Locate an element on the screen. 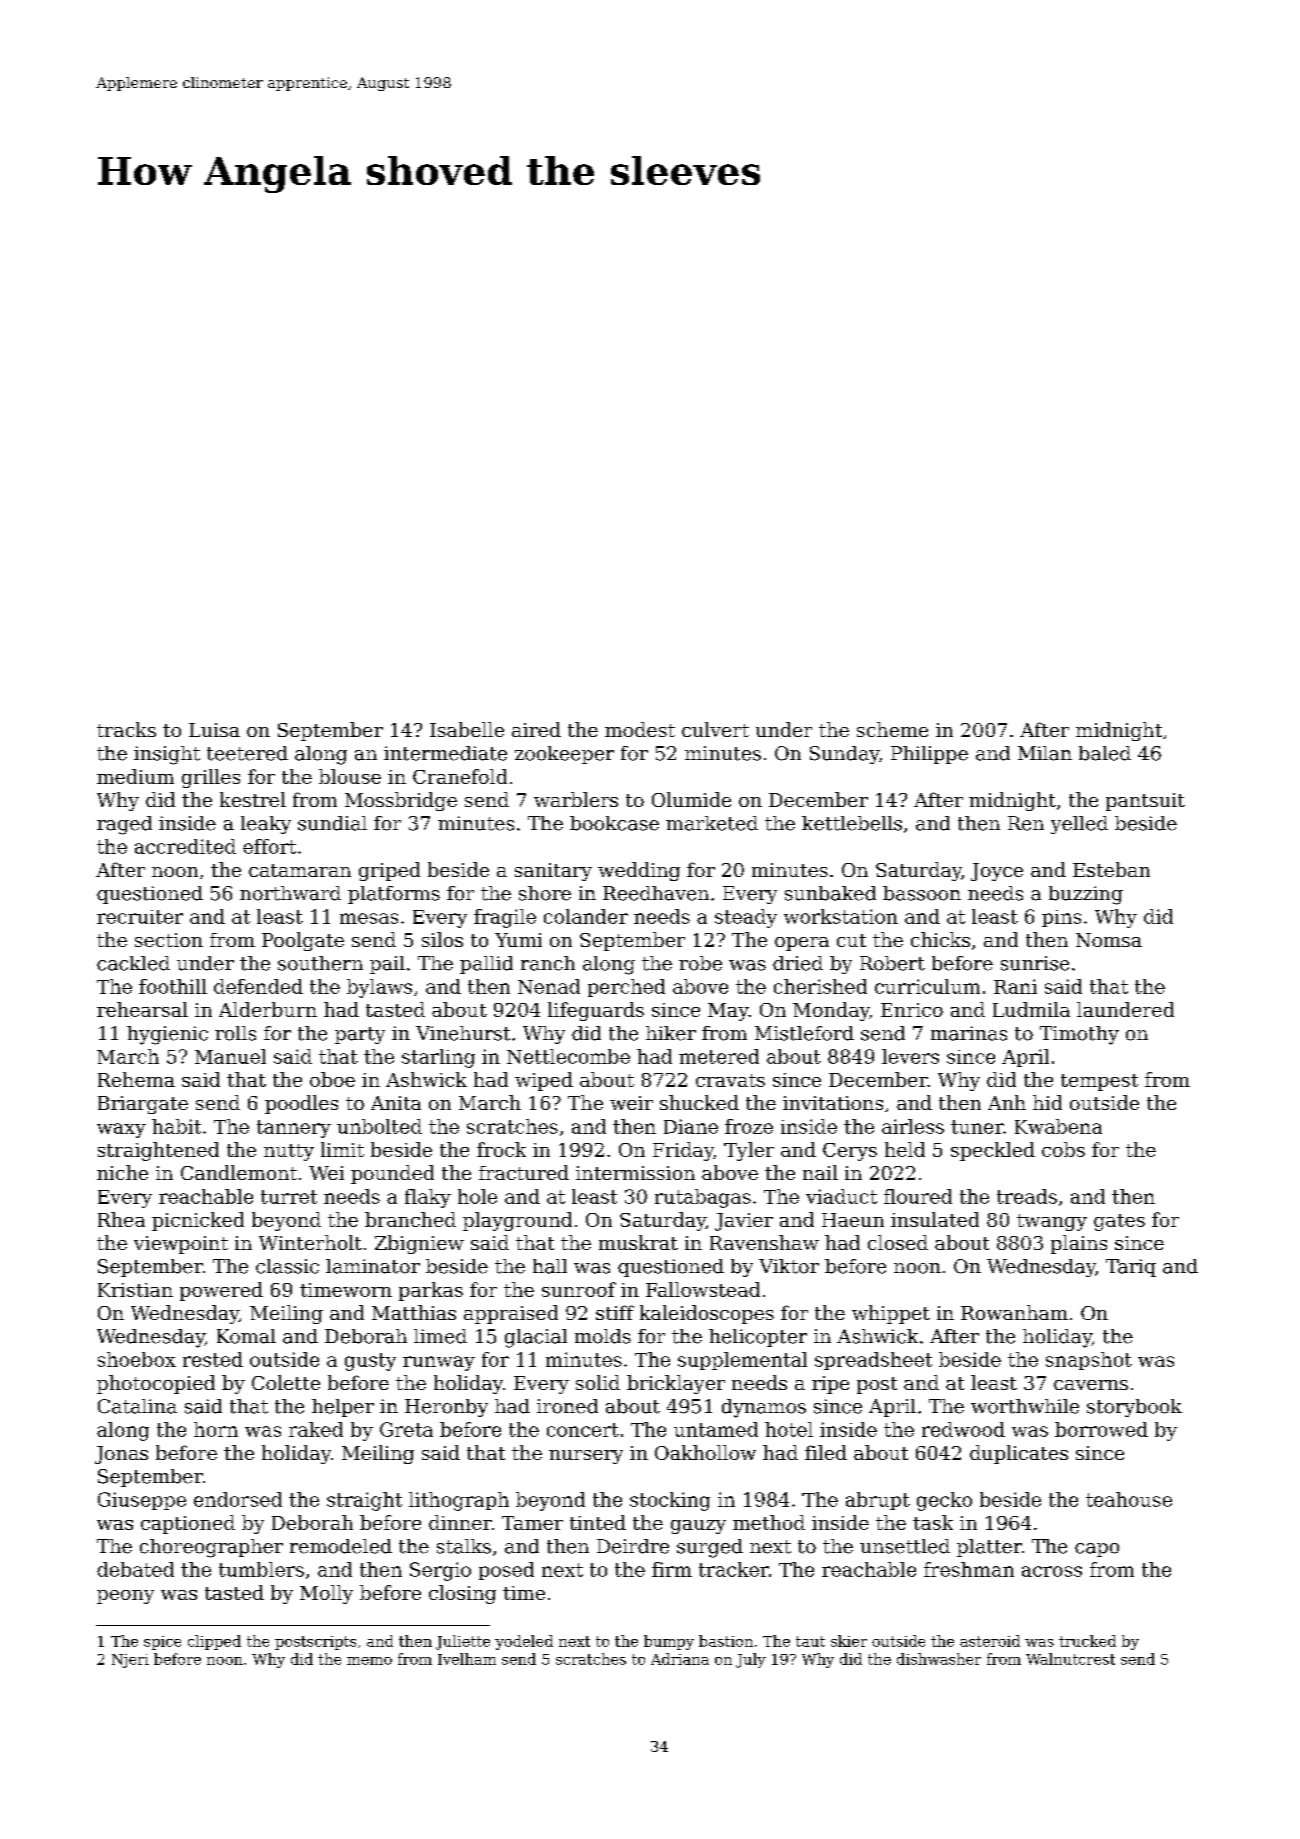 The image size is (1300, 1839). Zbigniew is located at coordinates (419, 1244).
